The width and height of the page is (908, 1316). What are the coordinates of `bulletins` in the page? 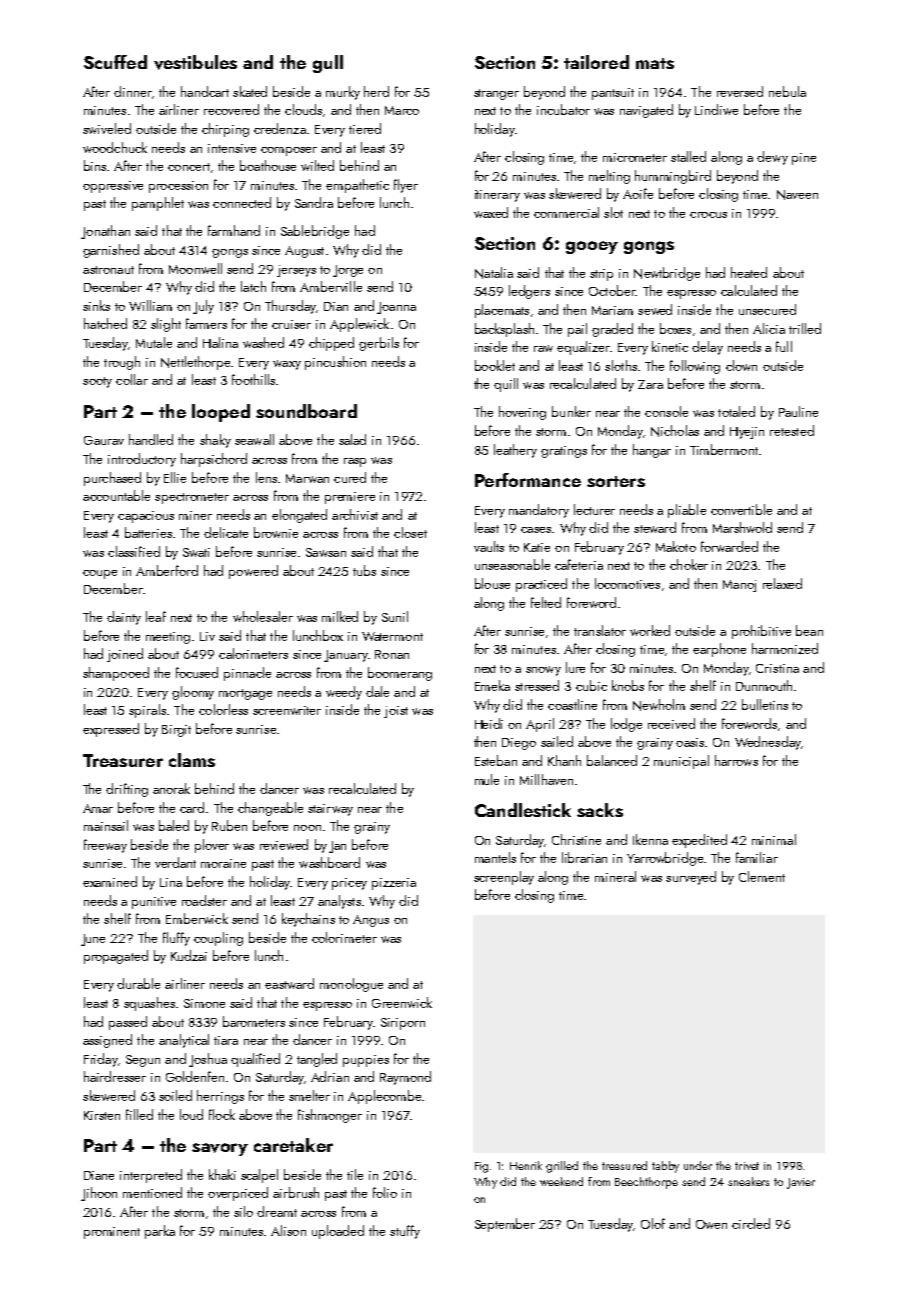 It's located at (765, 704).
